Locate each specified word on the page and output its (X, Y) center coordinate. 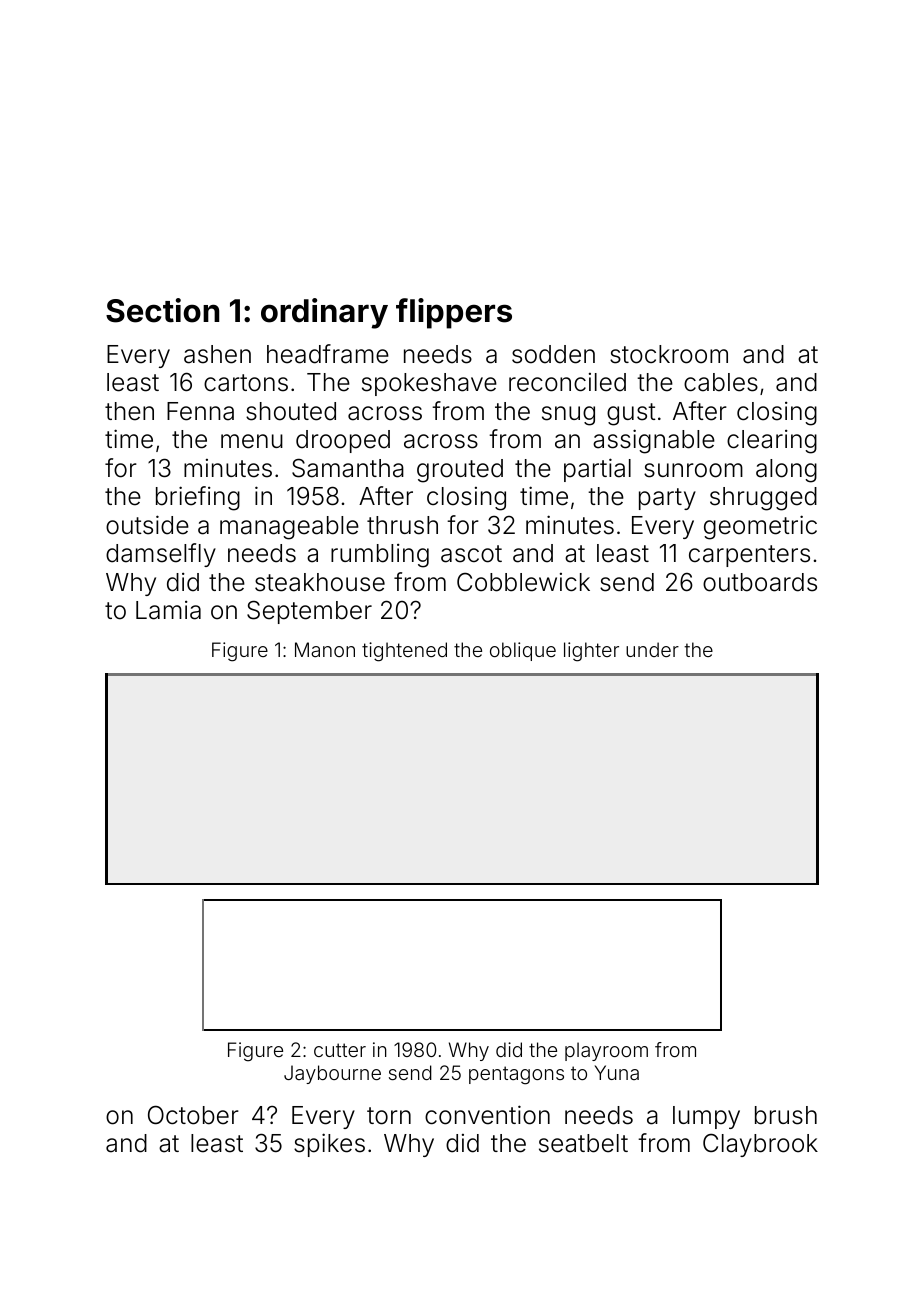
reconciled (567, 382)
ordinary (324, 313)
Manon (325, 649)
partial (597, 470)
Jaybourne (332, 1074)
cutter (340, 1050)
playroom (606, 1051)
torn (389, 1116)
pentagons (516, 1075)
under (652, 649)
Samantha (348, 468)
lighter (591, 652)
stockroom (669, 354)
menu (252, 441)
